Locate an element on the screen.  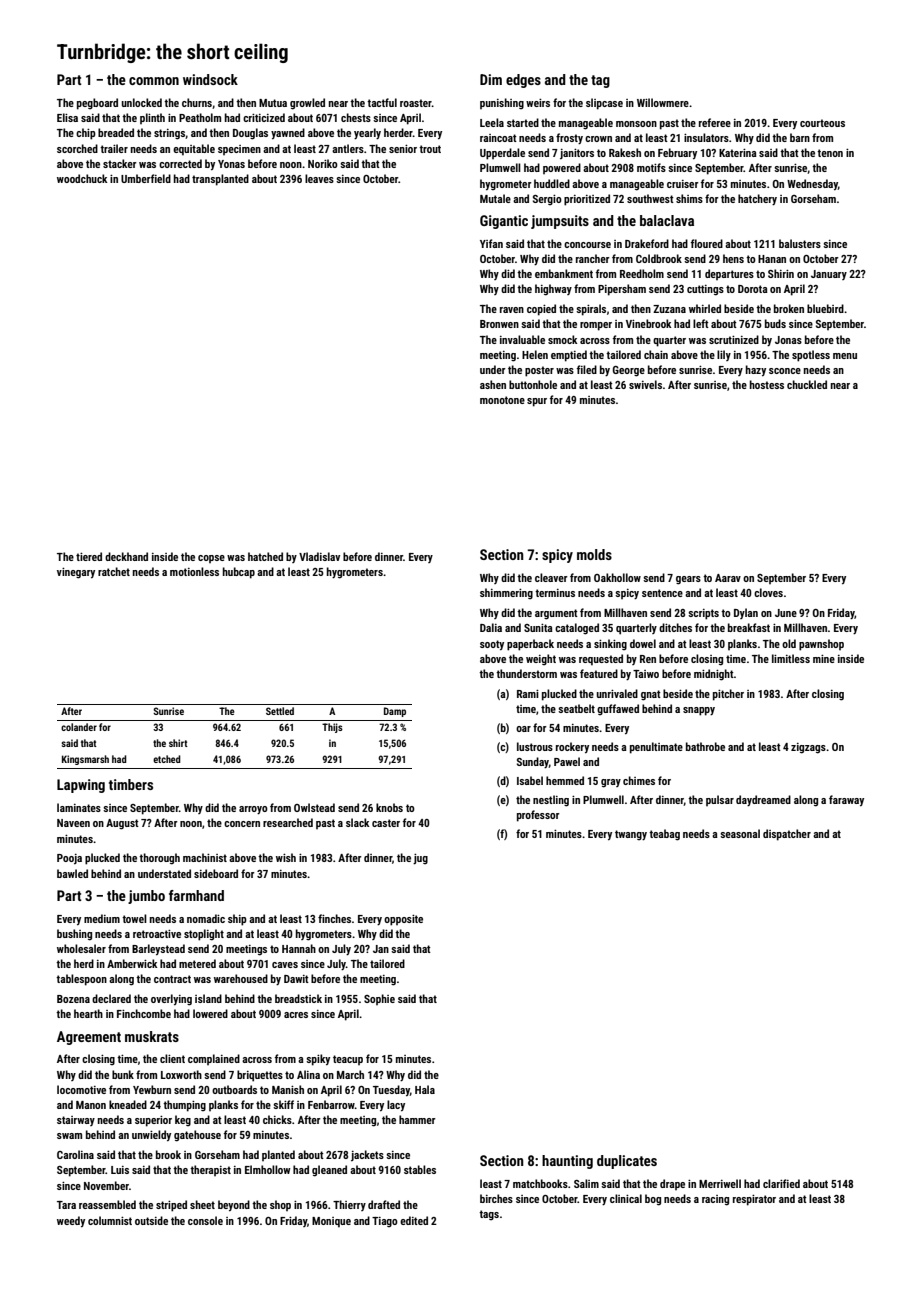
corrected is located at coordinates (180, 163).
